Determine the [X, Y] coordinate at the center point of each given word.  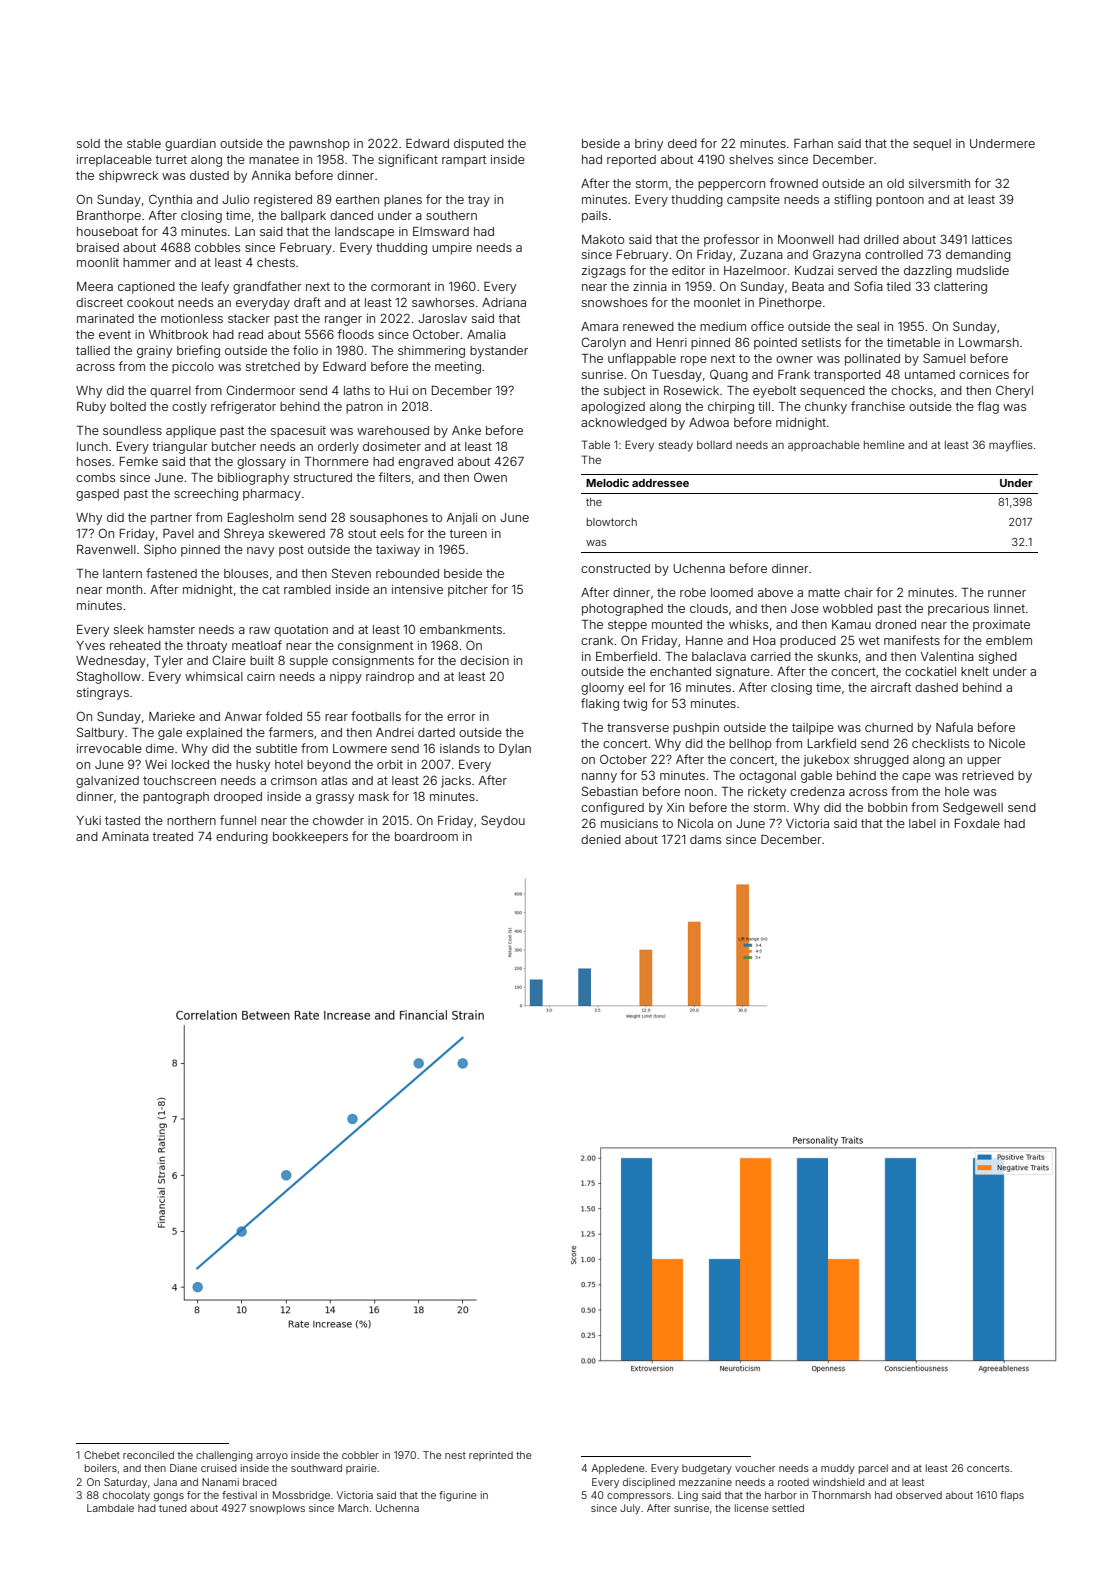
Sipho [160, 550]
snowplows [277, 1509]
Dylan [515, 749]
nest [455, 1455]
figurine [458, 1496]
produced [808, 642]
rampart [464, 161]
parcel [873, 1469]
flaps [1012, 1496]
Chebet [102, 1455]
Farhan [813, 143]
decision [484, 660]
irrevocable [109, 748]
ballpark [303, 217]
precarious [958, 610]
